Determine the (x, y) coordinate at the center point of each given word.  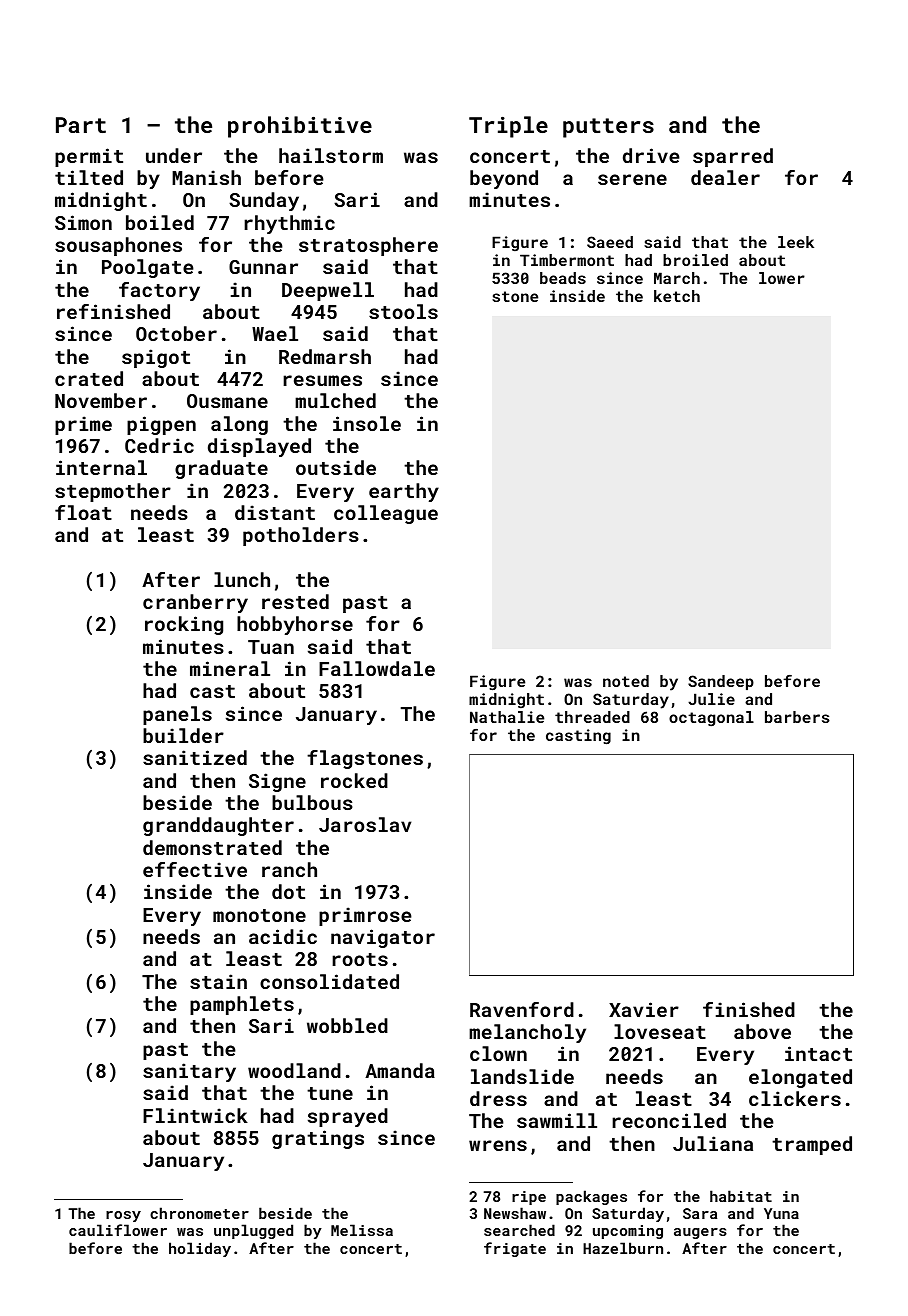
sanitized (195, 757)
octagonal (711, 719)
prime (83, 425)
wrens (498, 1145)
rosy (123, 1216)
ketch (677, 296)
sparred (733, 157)
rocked (354, 780)
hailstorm (331, 155)
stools (403, 311)
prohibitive (300, 127)
